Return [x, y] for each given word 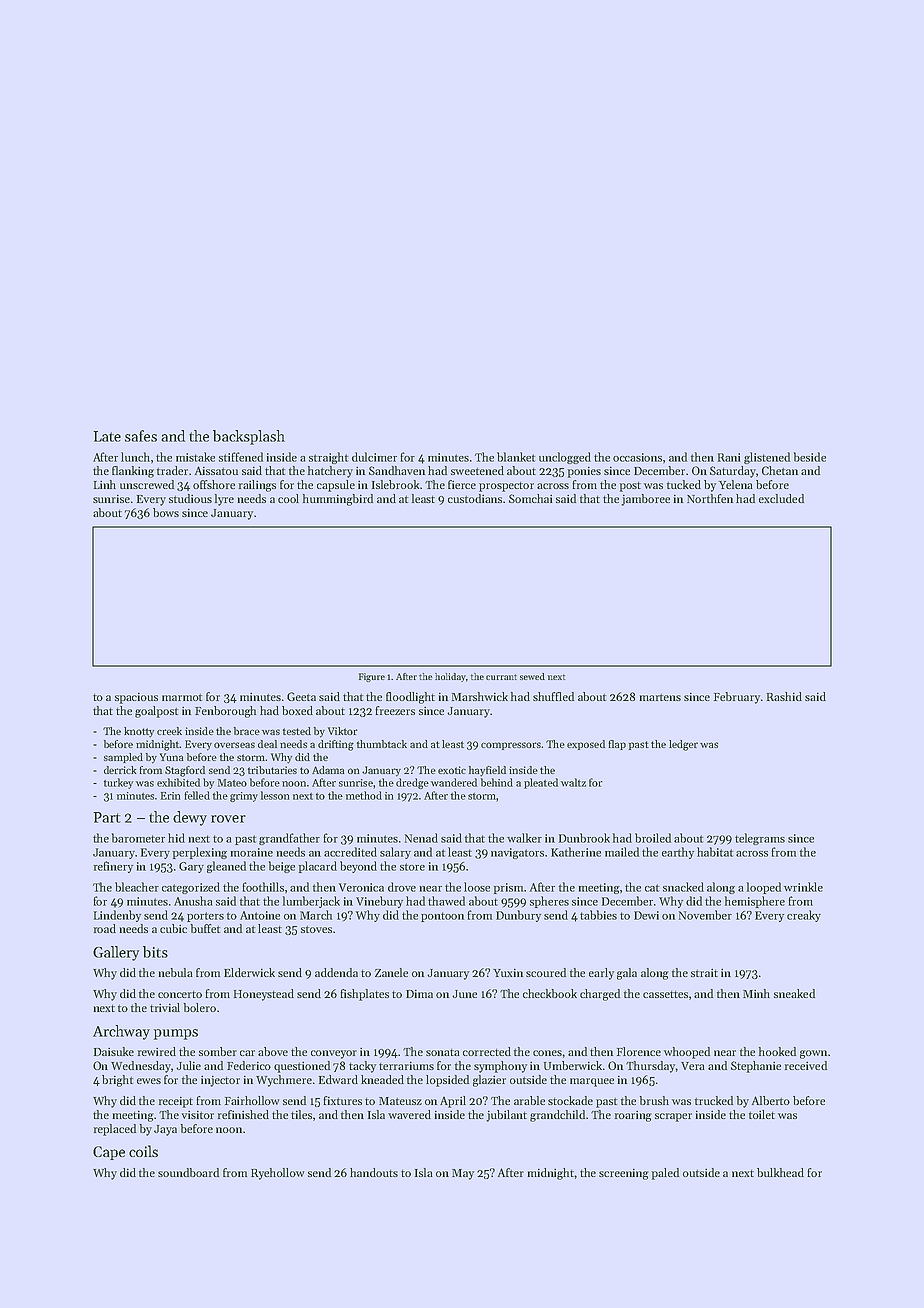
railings [257, 486]
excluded [781, 498]
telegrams [760, 839]
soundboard [188, 1172]
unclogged [565, 458]
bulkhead [780, 1172]
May [463, 1174]
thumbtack [382, 744]
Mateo [232, 783]
